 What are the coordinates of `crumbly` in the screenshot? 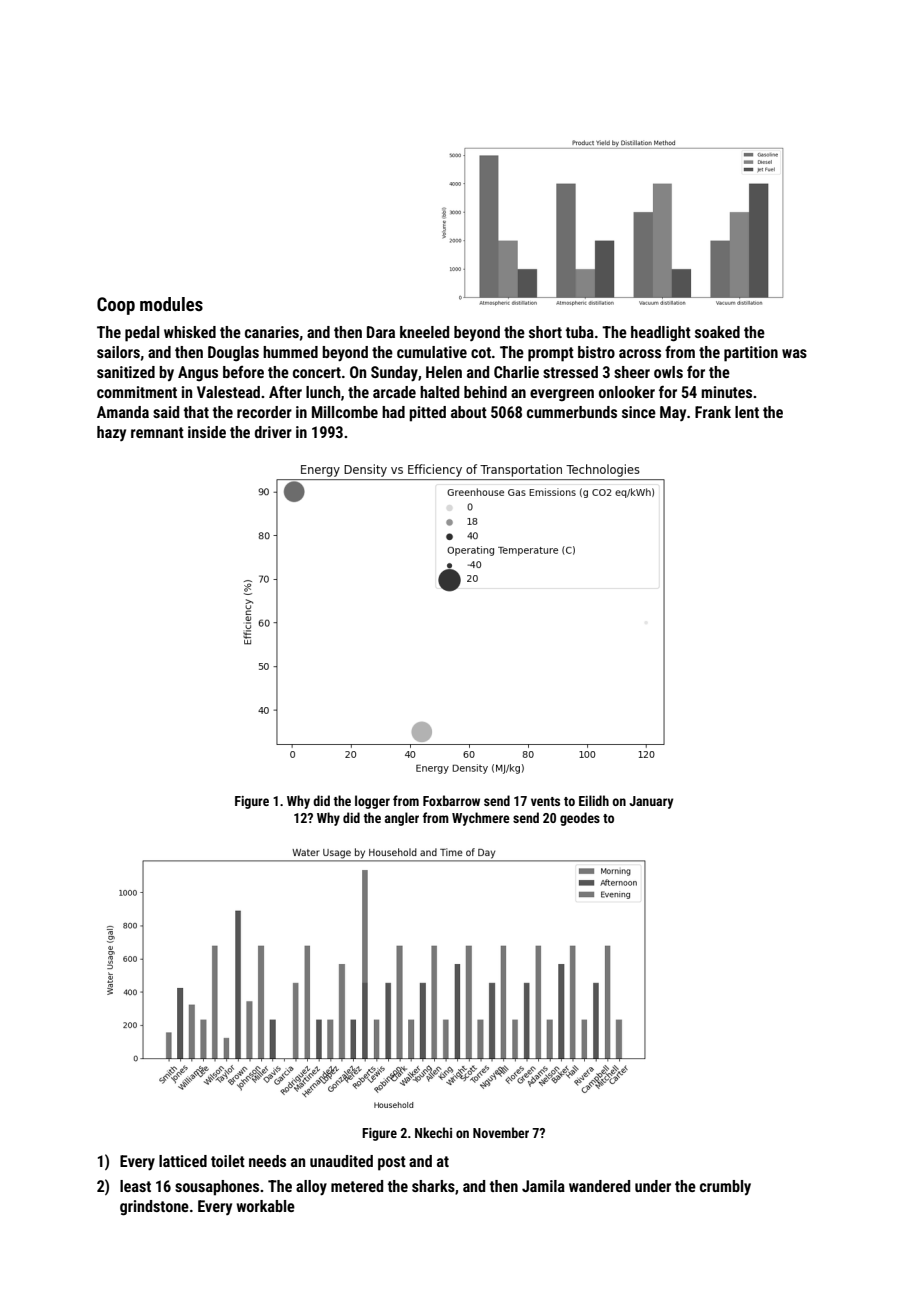 It's located at (725, 1187).
